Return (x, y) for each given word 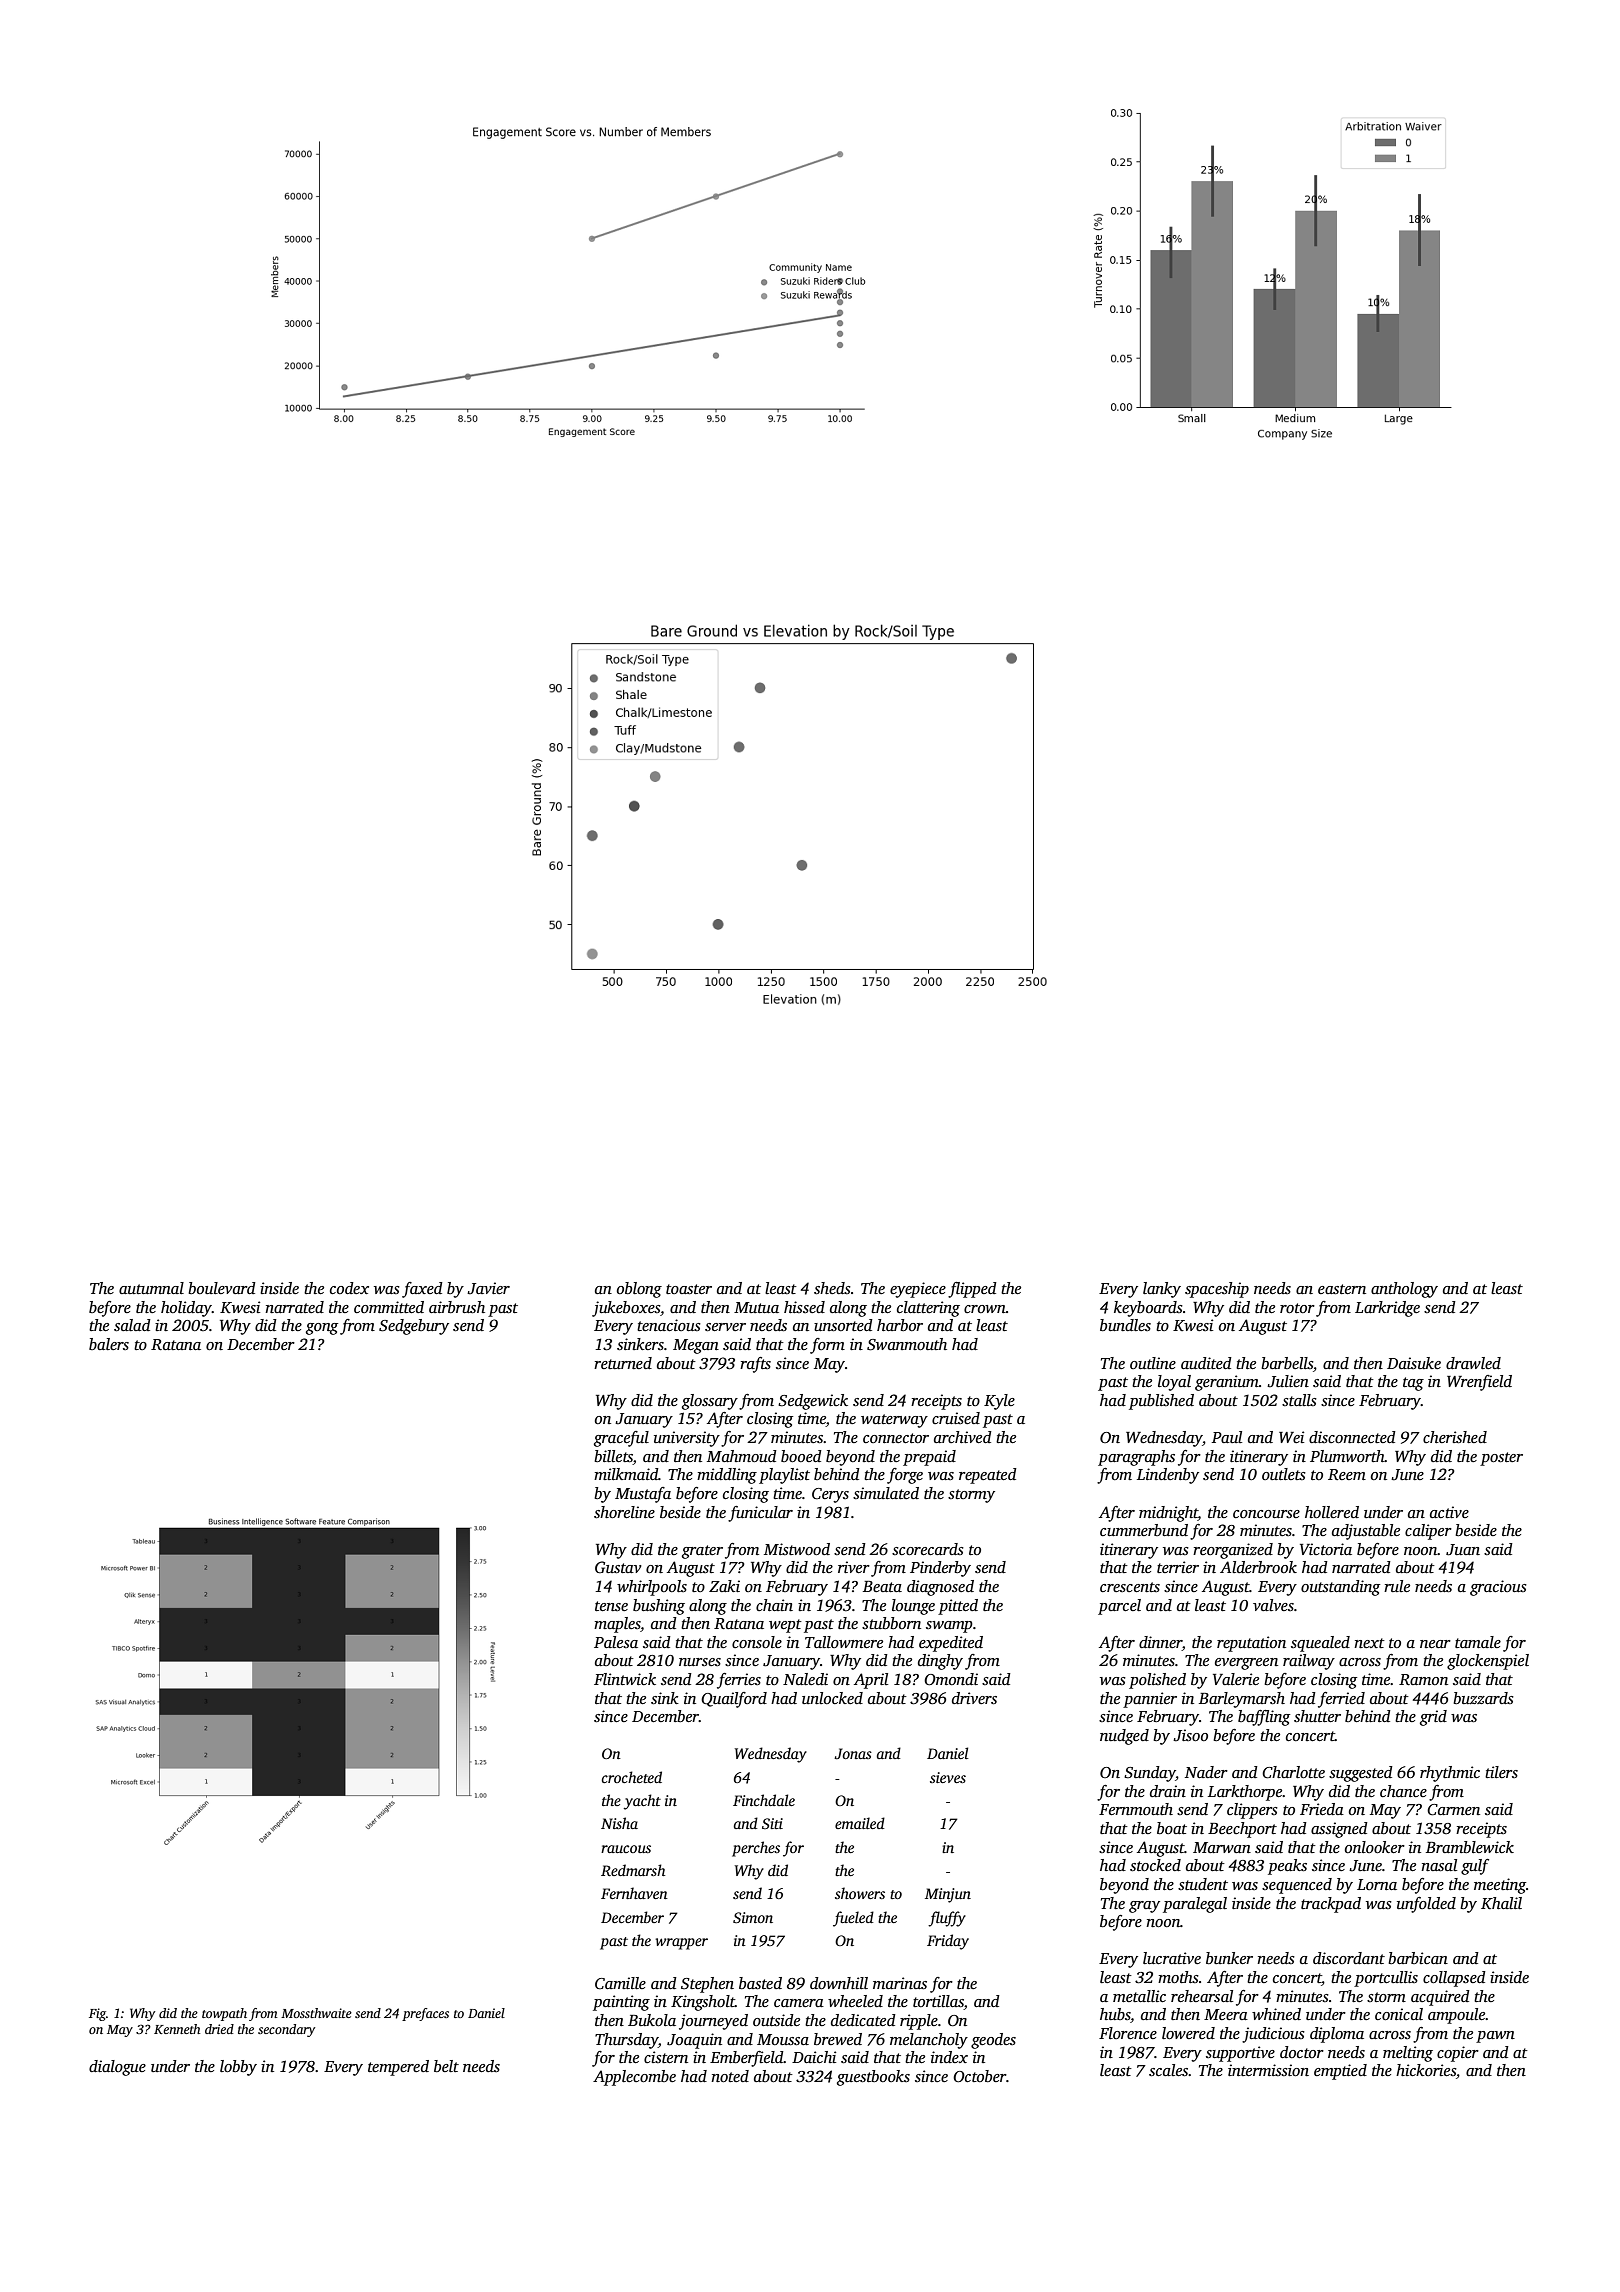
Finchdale (764, 1800)
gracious (1498, 1588)
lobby (238, 2068)
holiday (186, 1309)
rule (1397, 1586)
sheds (832, 1288)
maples (617, 1625)
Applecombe (634, 2078)
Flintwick (625, 1679)
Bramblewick (1470, 1847)
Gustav (618, 1567)
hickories (1426, 2070)
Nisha (619, 1823)
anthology (1404, 1290)
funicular (760, 1514)
